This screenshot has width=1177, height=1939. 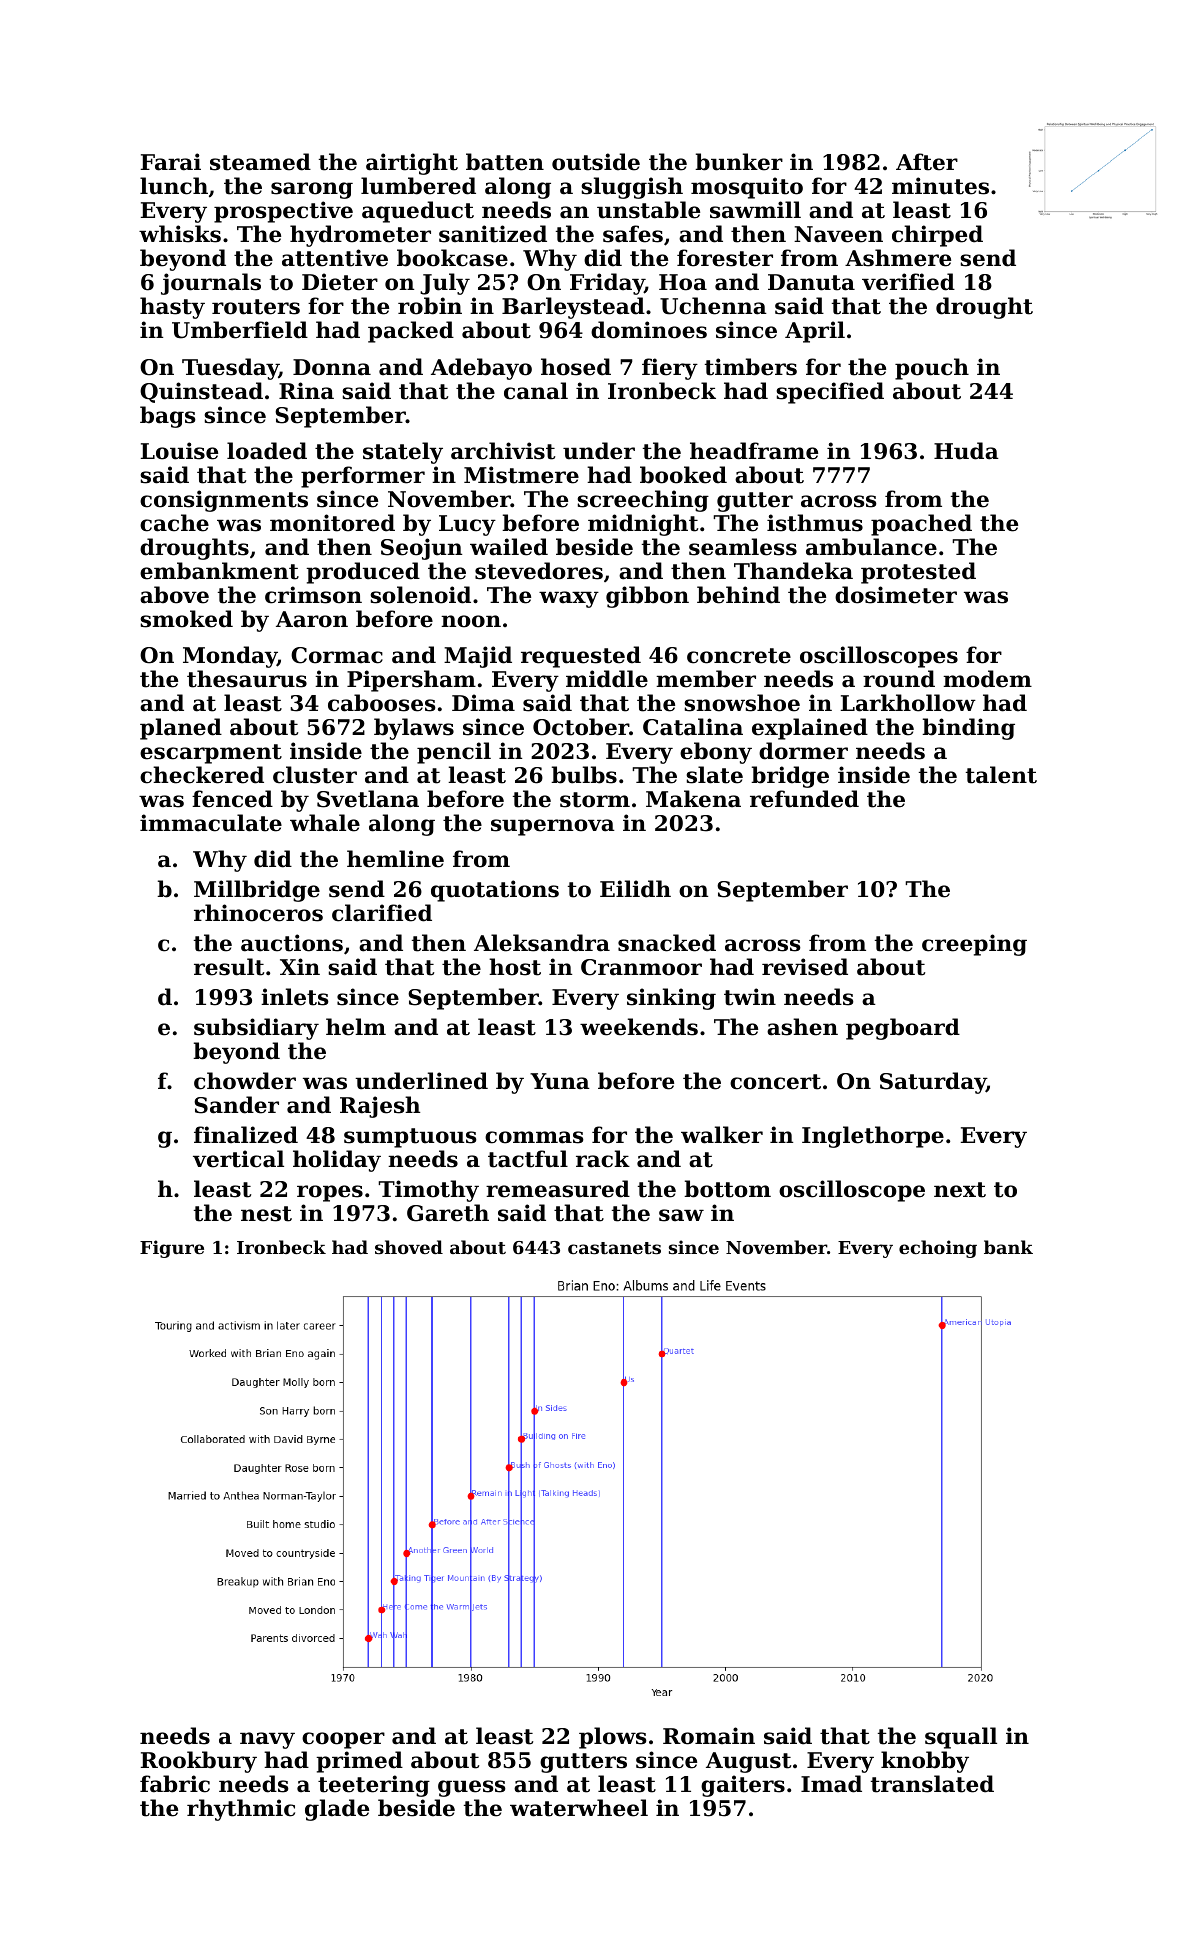 What do you see at coordinates (830, 393) in the screenshot?
I see `specified` at bounding box center [830, 393].
